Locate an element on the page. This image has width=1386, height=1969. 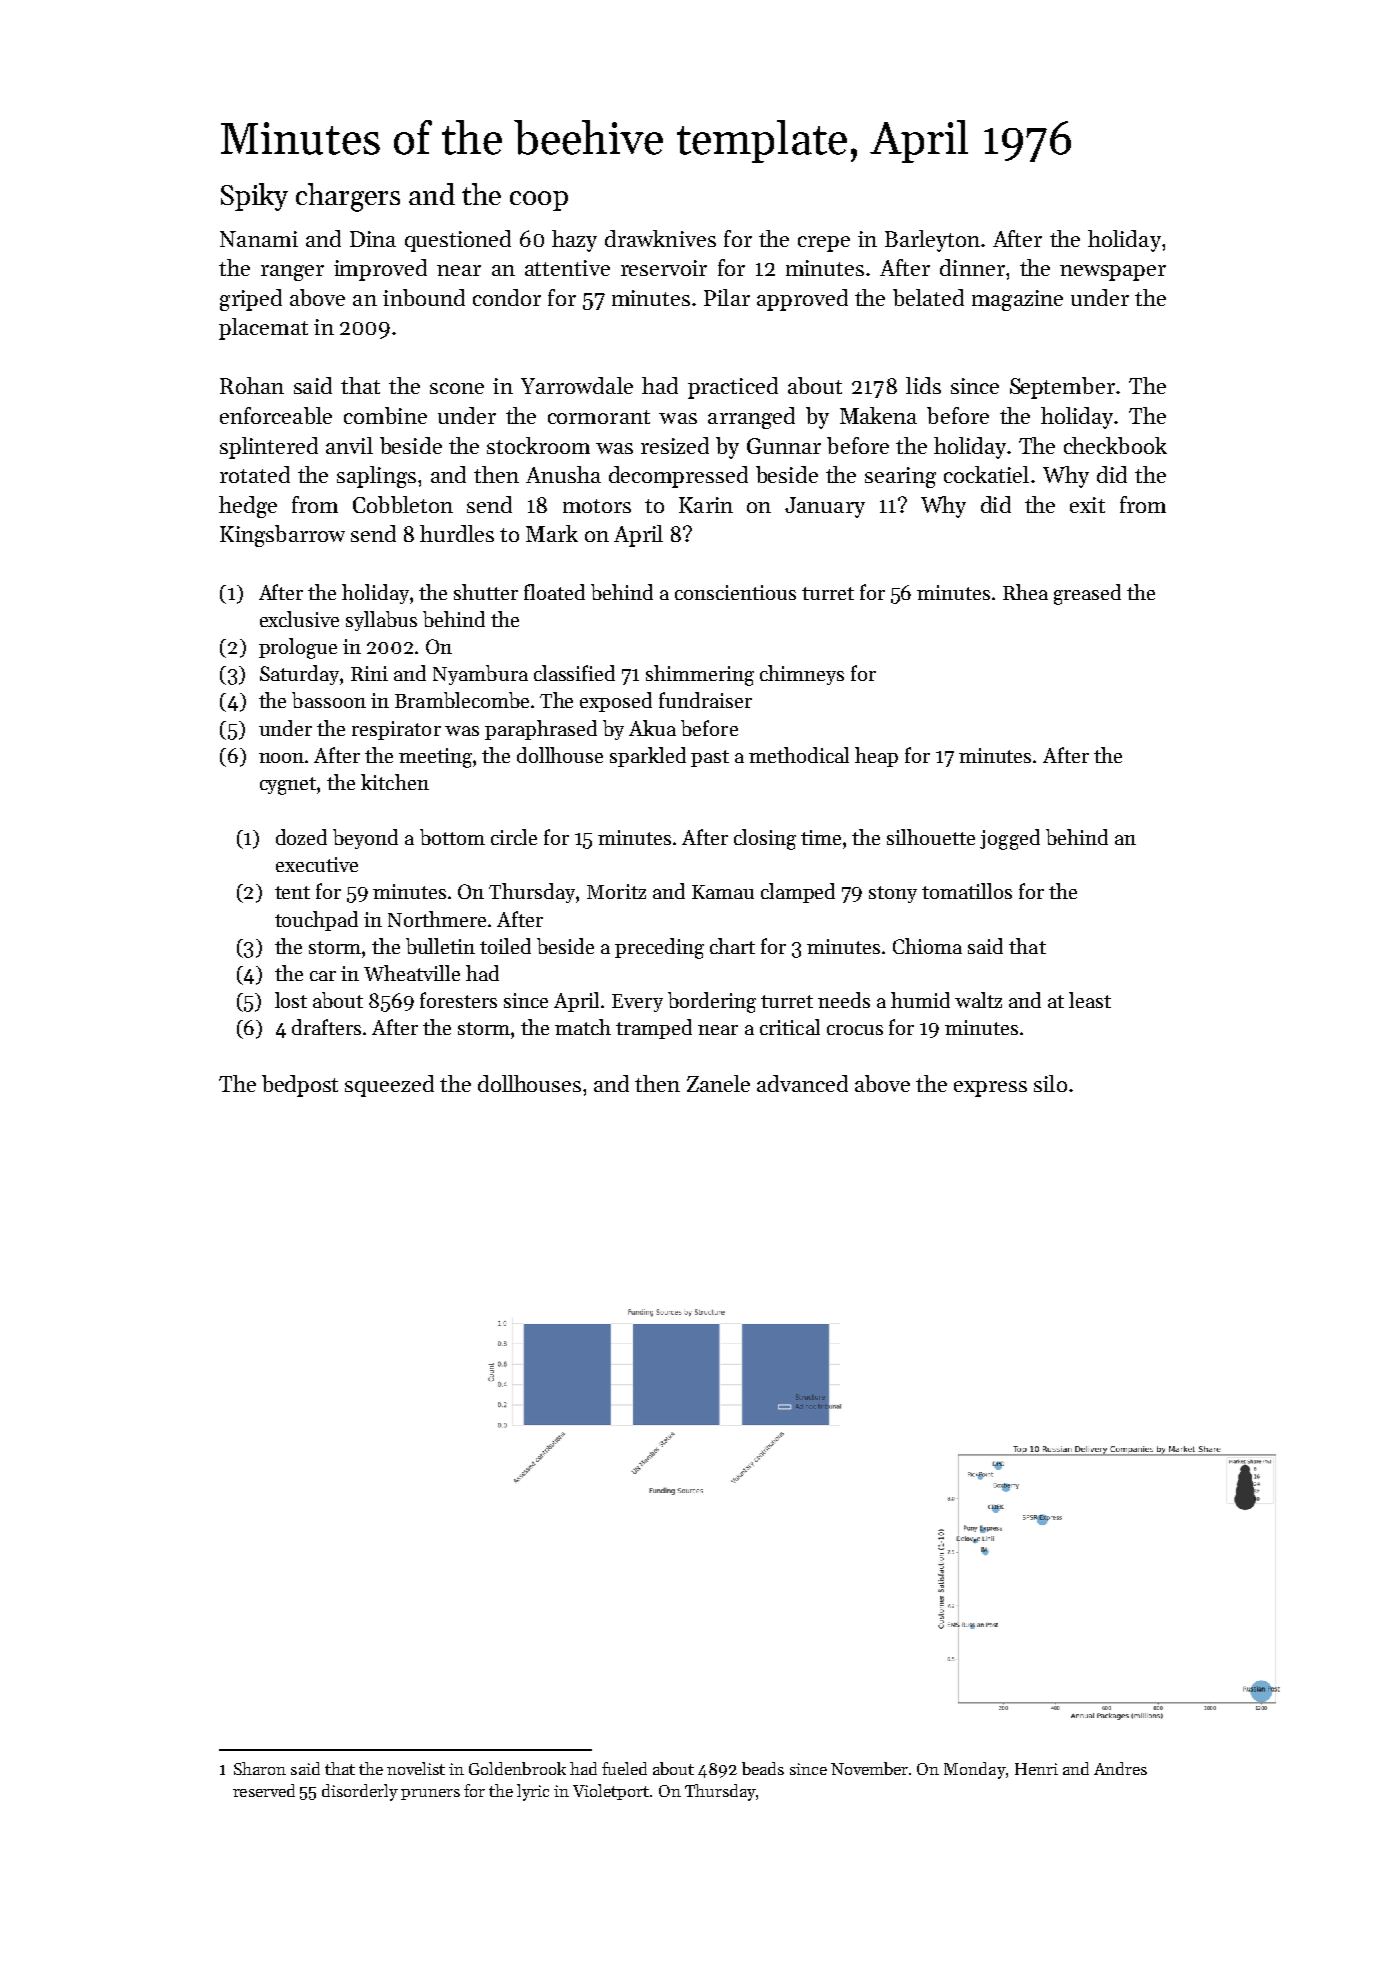
tramped is located at coordinates (654, 1029).
